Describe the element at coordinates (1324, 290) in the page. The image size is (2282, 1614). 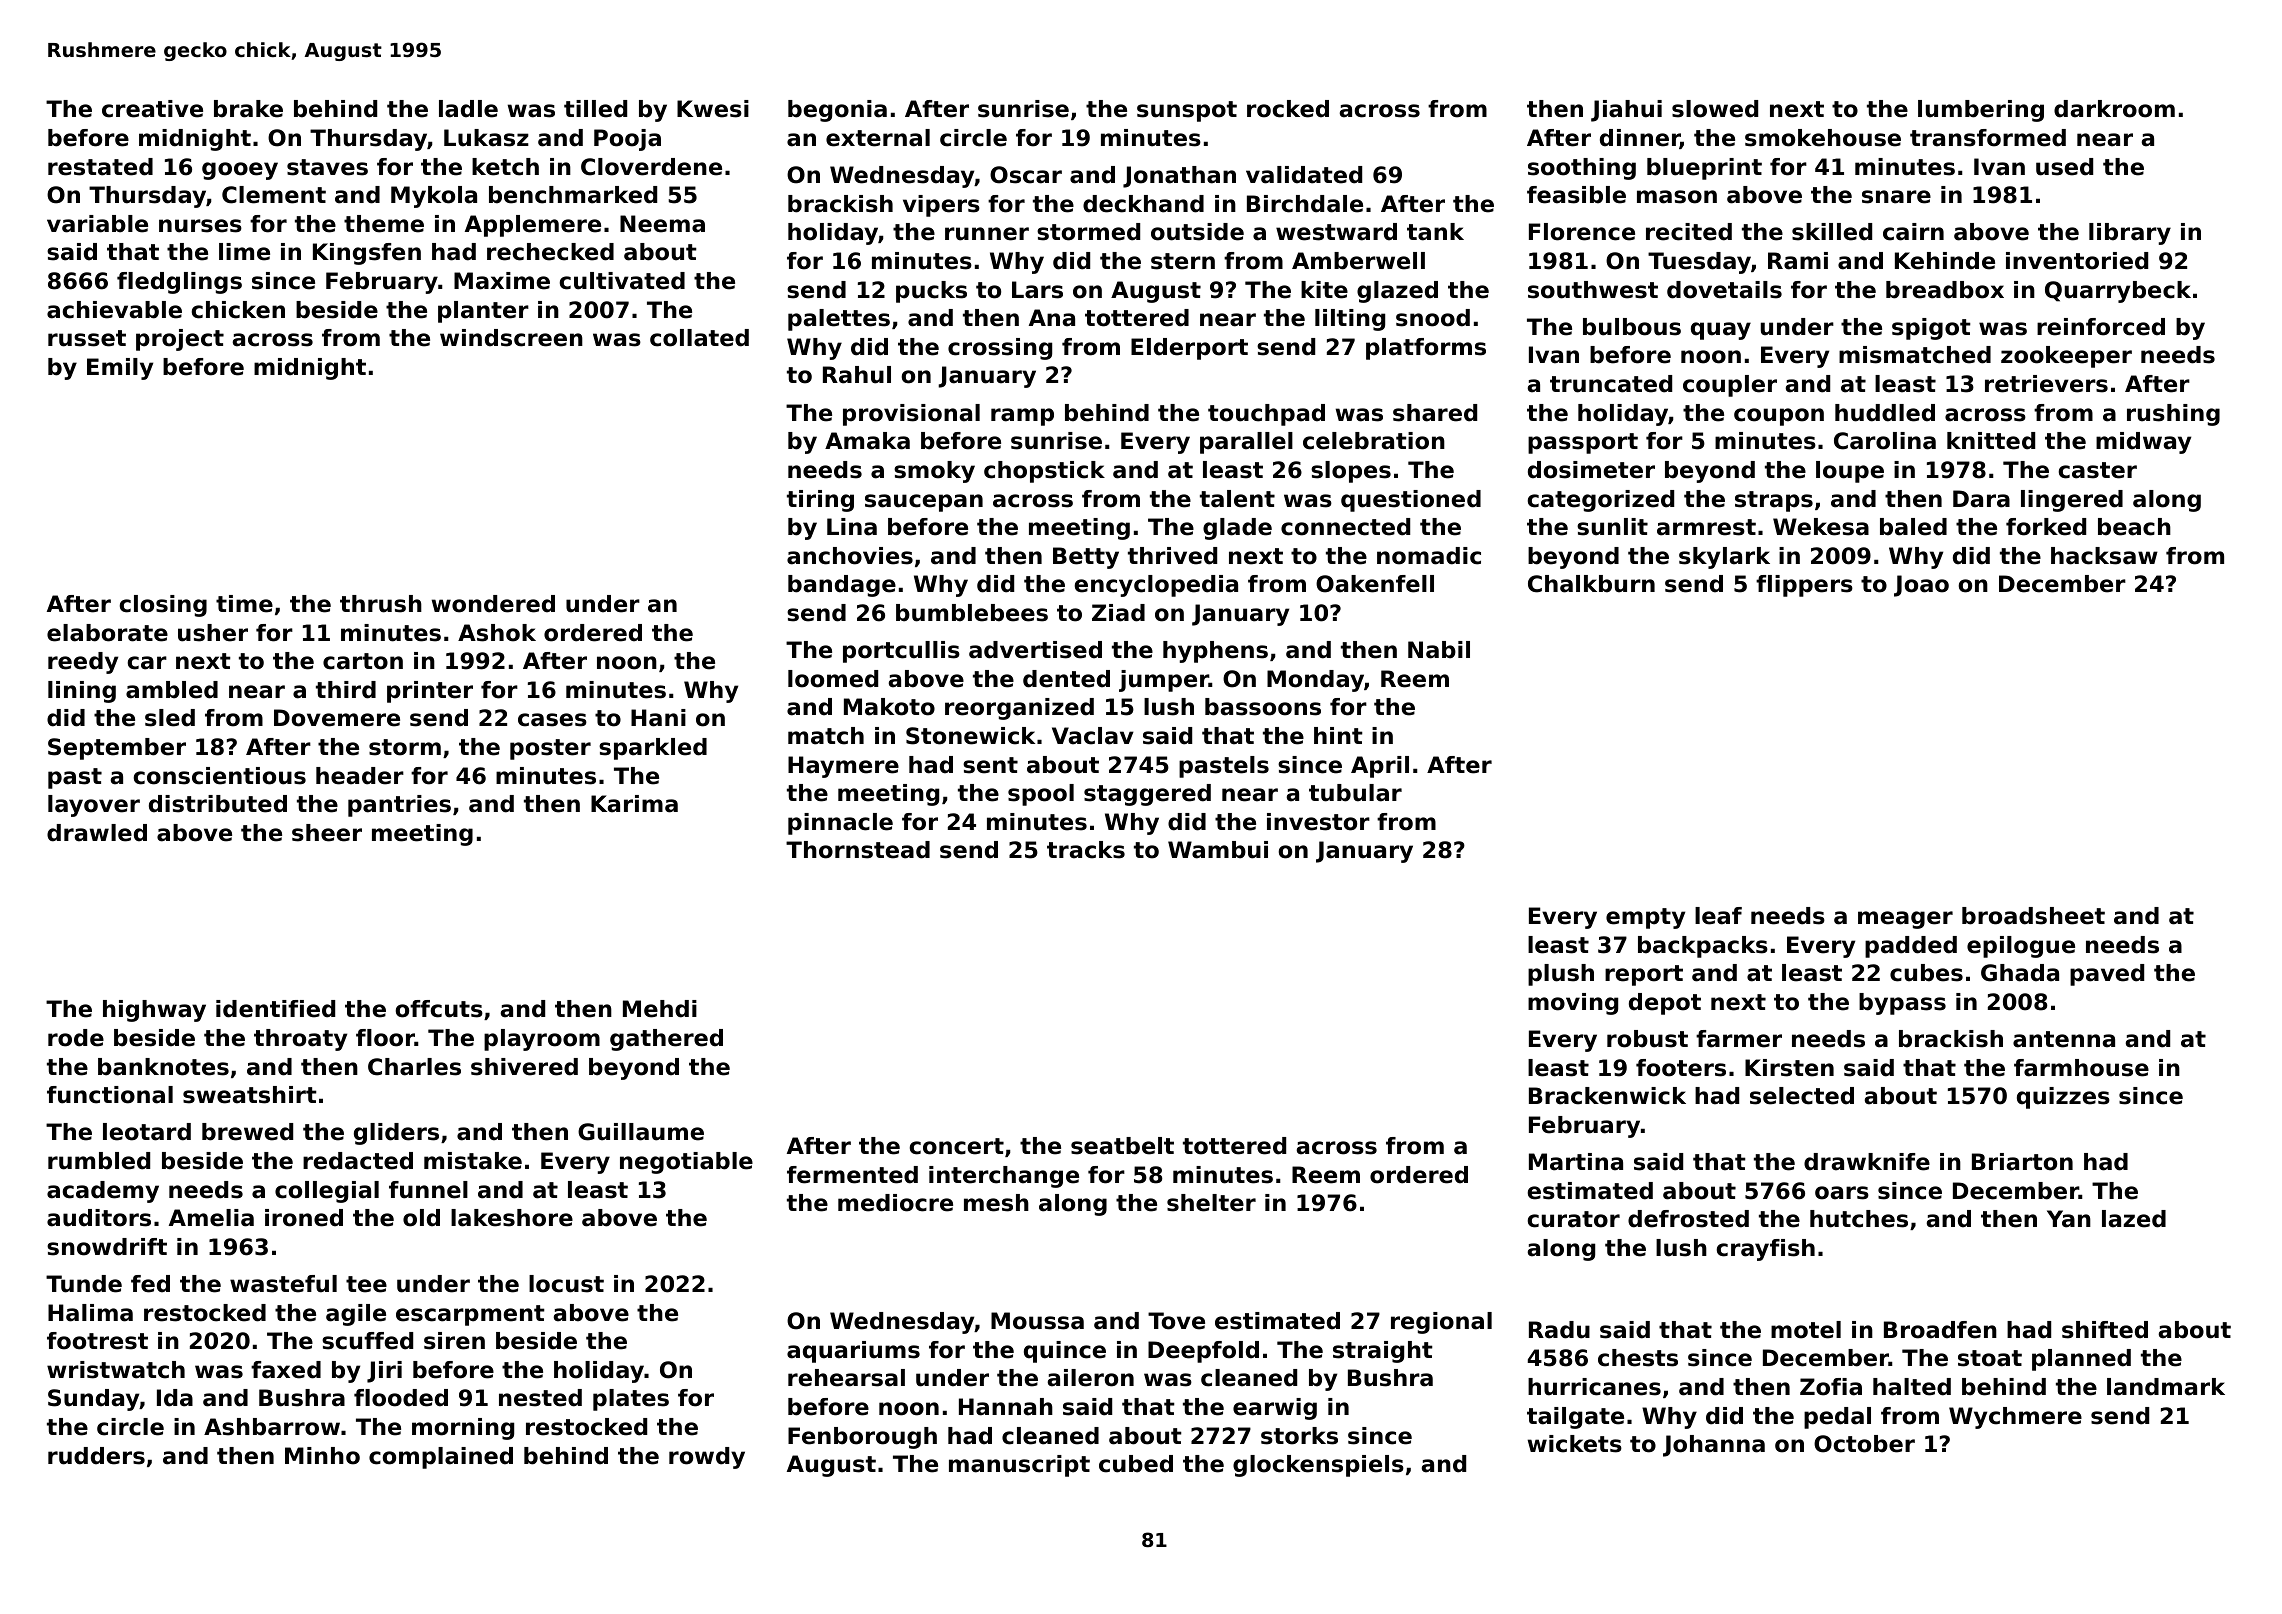
I see `kite` at that location.
